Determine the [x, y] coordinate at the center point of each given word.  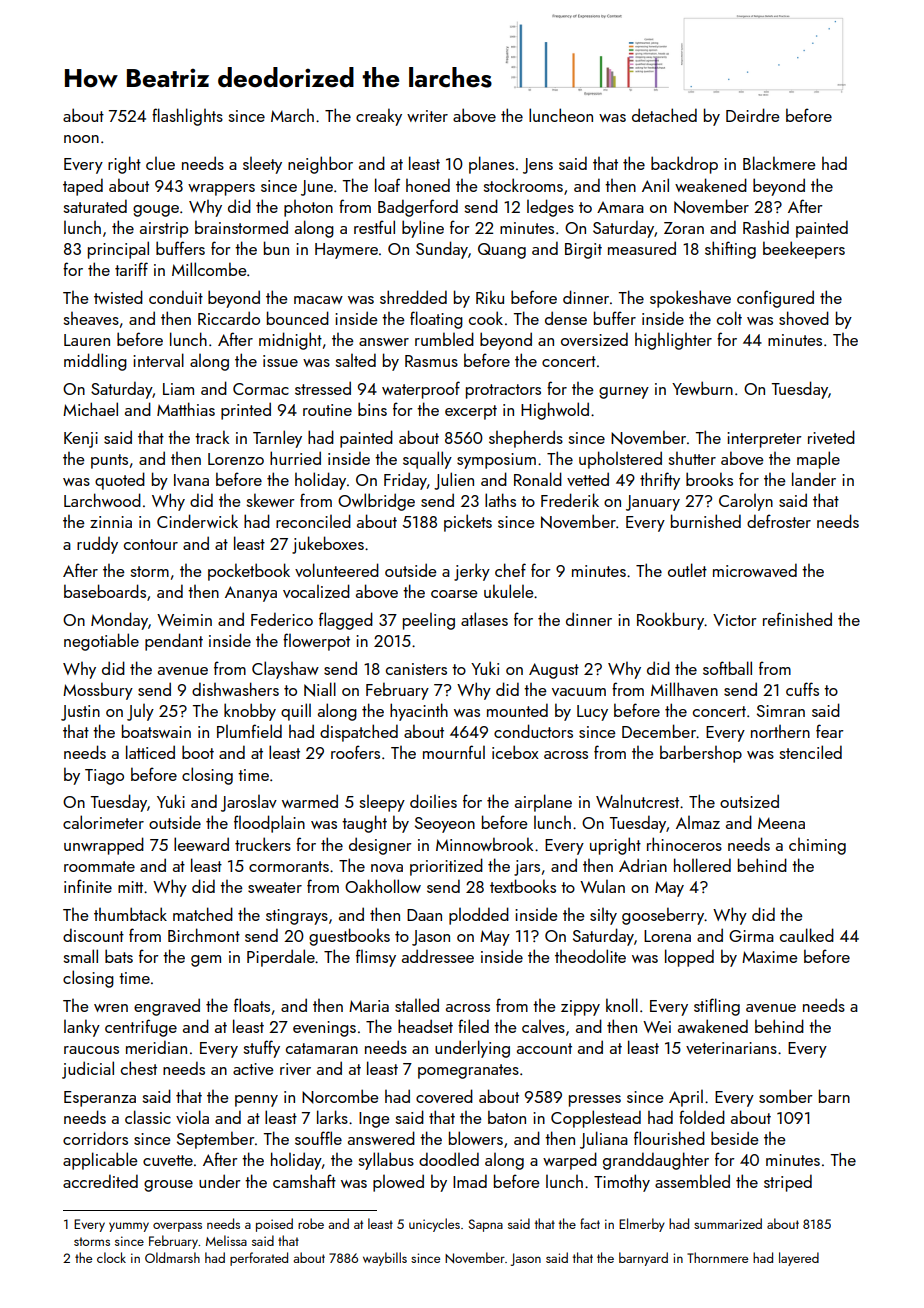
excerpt [471, 412]
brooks [709, 479]
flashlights [187, 117]
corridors [95, 1138]
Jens [538, 166]
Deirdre [753, 115]
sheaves [91, 318]
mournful [454, 752]
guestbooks [349, 937]
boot [198, 752]
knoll [622, 1005]
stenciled [810, 752]
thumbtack [130, 914]
